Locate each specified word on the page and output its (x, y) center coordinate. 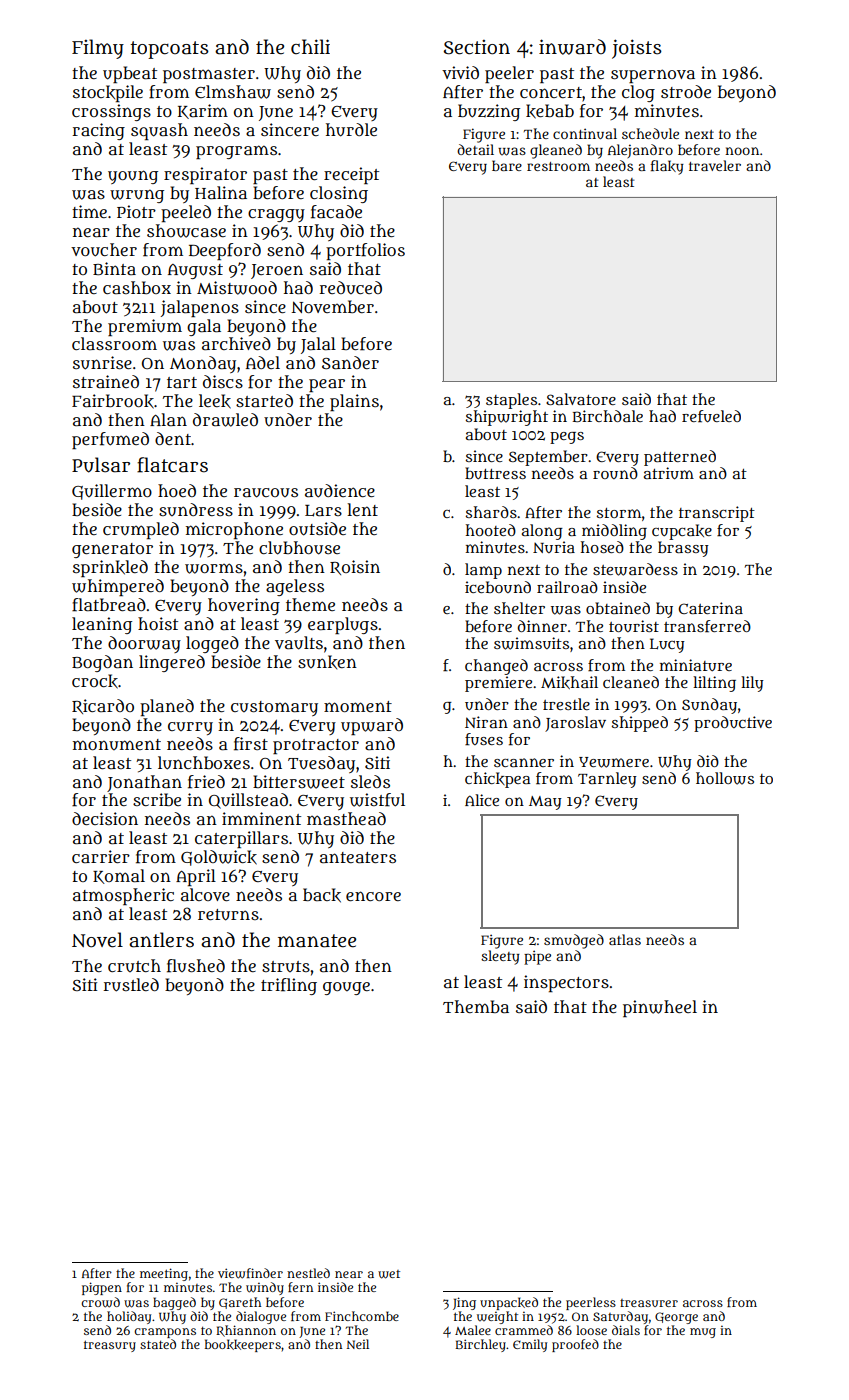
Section (476, 47)
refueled (711, 416)
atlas (625, 939)
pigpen (102, 1288)
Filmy (98, 49)
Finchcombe (362, 1316)
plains (354, 402)
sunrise (102, 363)
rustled (131, 985)
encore (373, 896)
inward (572, 47)
